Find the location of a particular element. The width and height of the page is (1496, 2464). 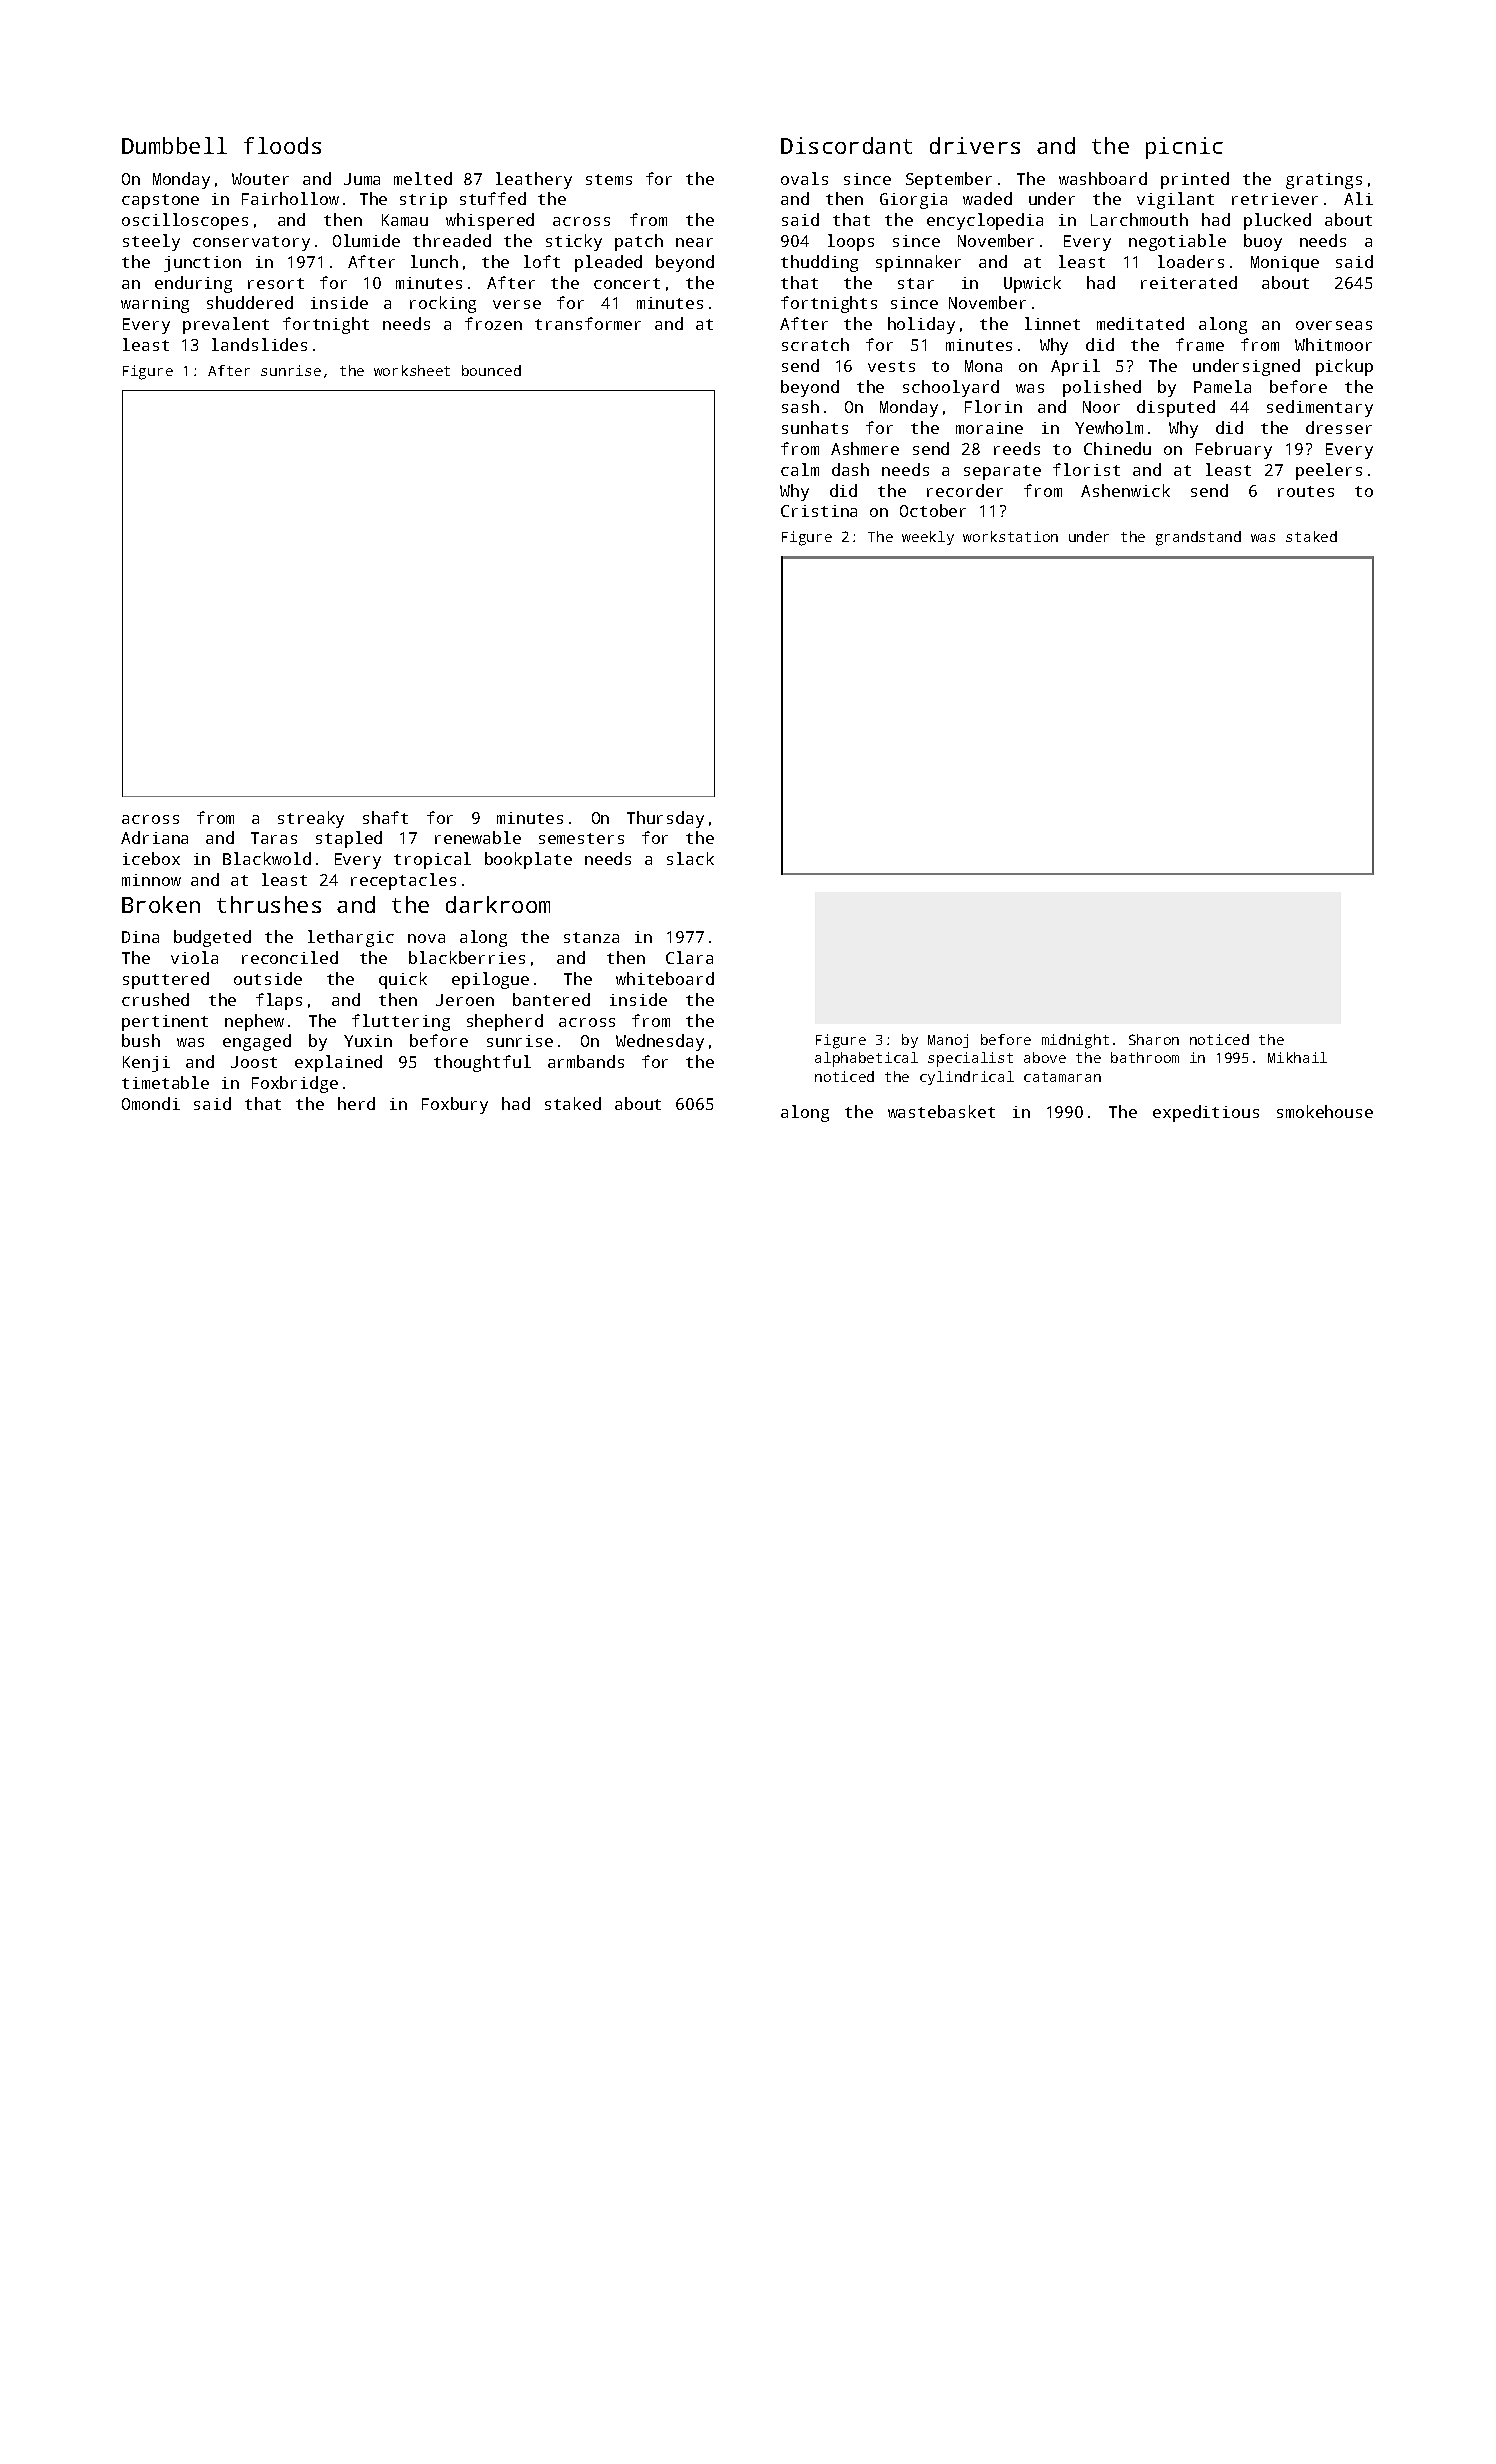

flaps is located at coordinates (279, 1001).
